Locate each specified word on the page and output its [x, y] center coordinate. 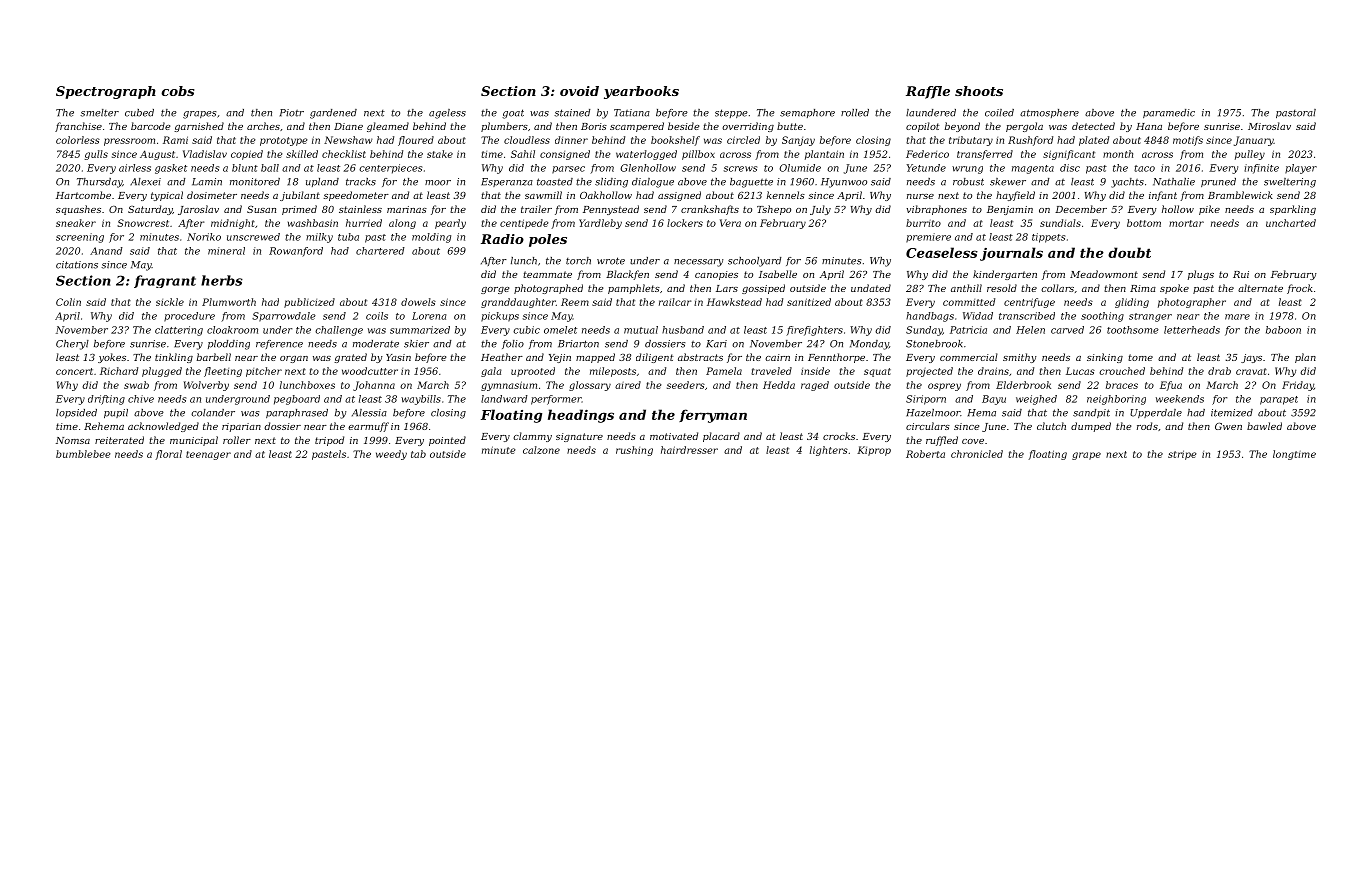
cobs [177, 91]
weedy [391, 455]
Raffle [928, 92]
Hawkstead [734, 302]
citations [77, 265]
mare [1237, 317]
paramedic [1169, 113]
